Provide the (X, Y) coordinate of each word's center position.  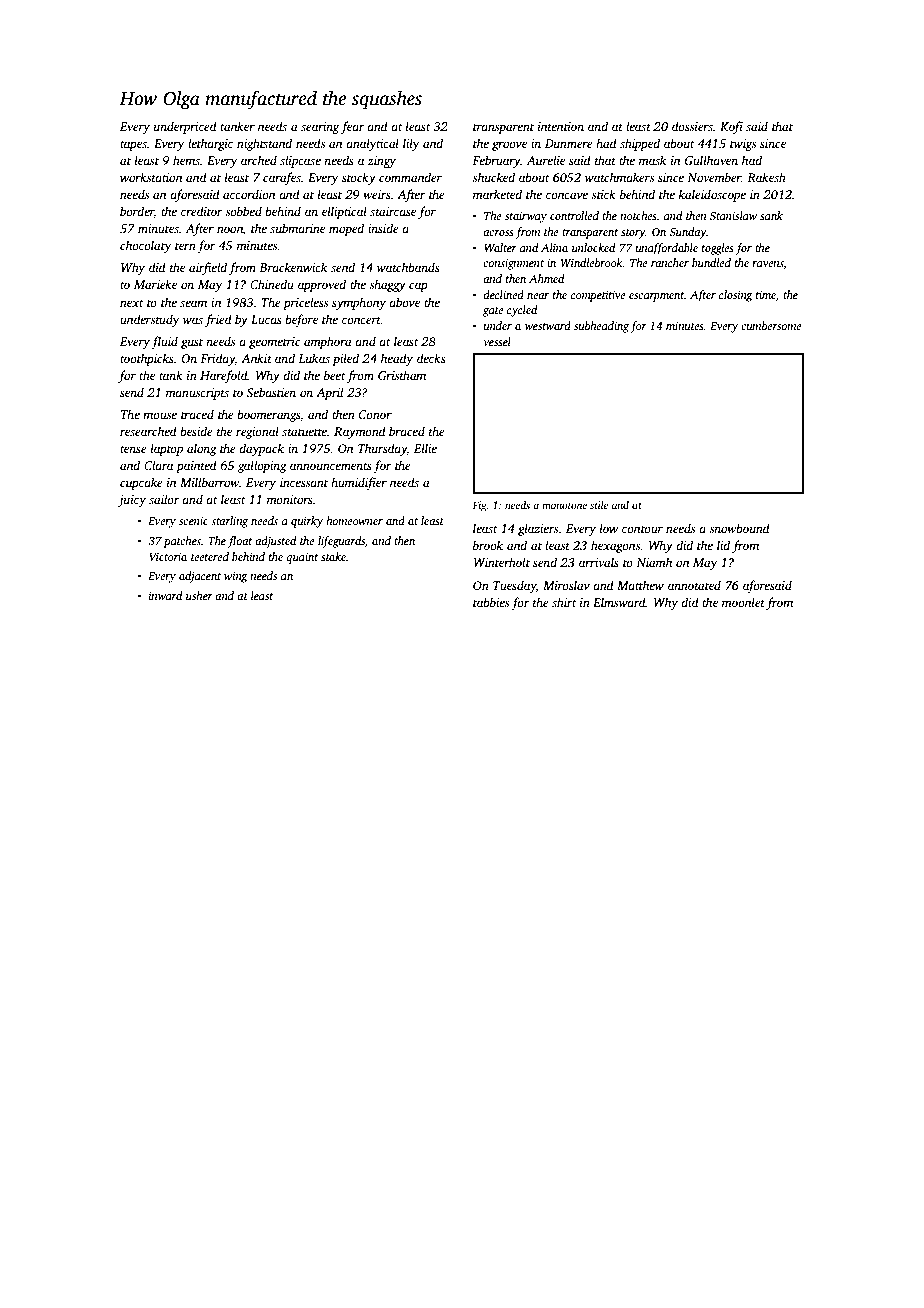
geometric (274, 343)
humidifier (359, 483)
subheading (601, 327)
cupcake (141, 483)
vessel (497, 341)
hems (186, 160)
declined (503, 294)
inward (165, 595)
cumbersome (771, 325)
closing (735, 296)
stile (599, 505)
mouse (160, 415)
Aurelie (546, 160)
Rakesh (766, 177)
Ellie (425, 448)
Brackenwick (293, 267)
